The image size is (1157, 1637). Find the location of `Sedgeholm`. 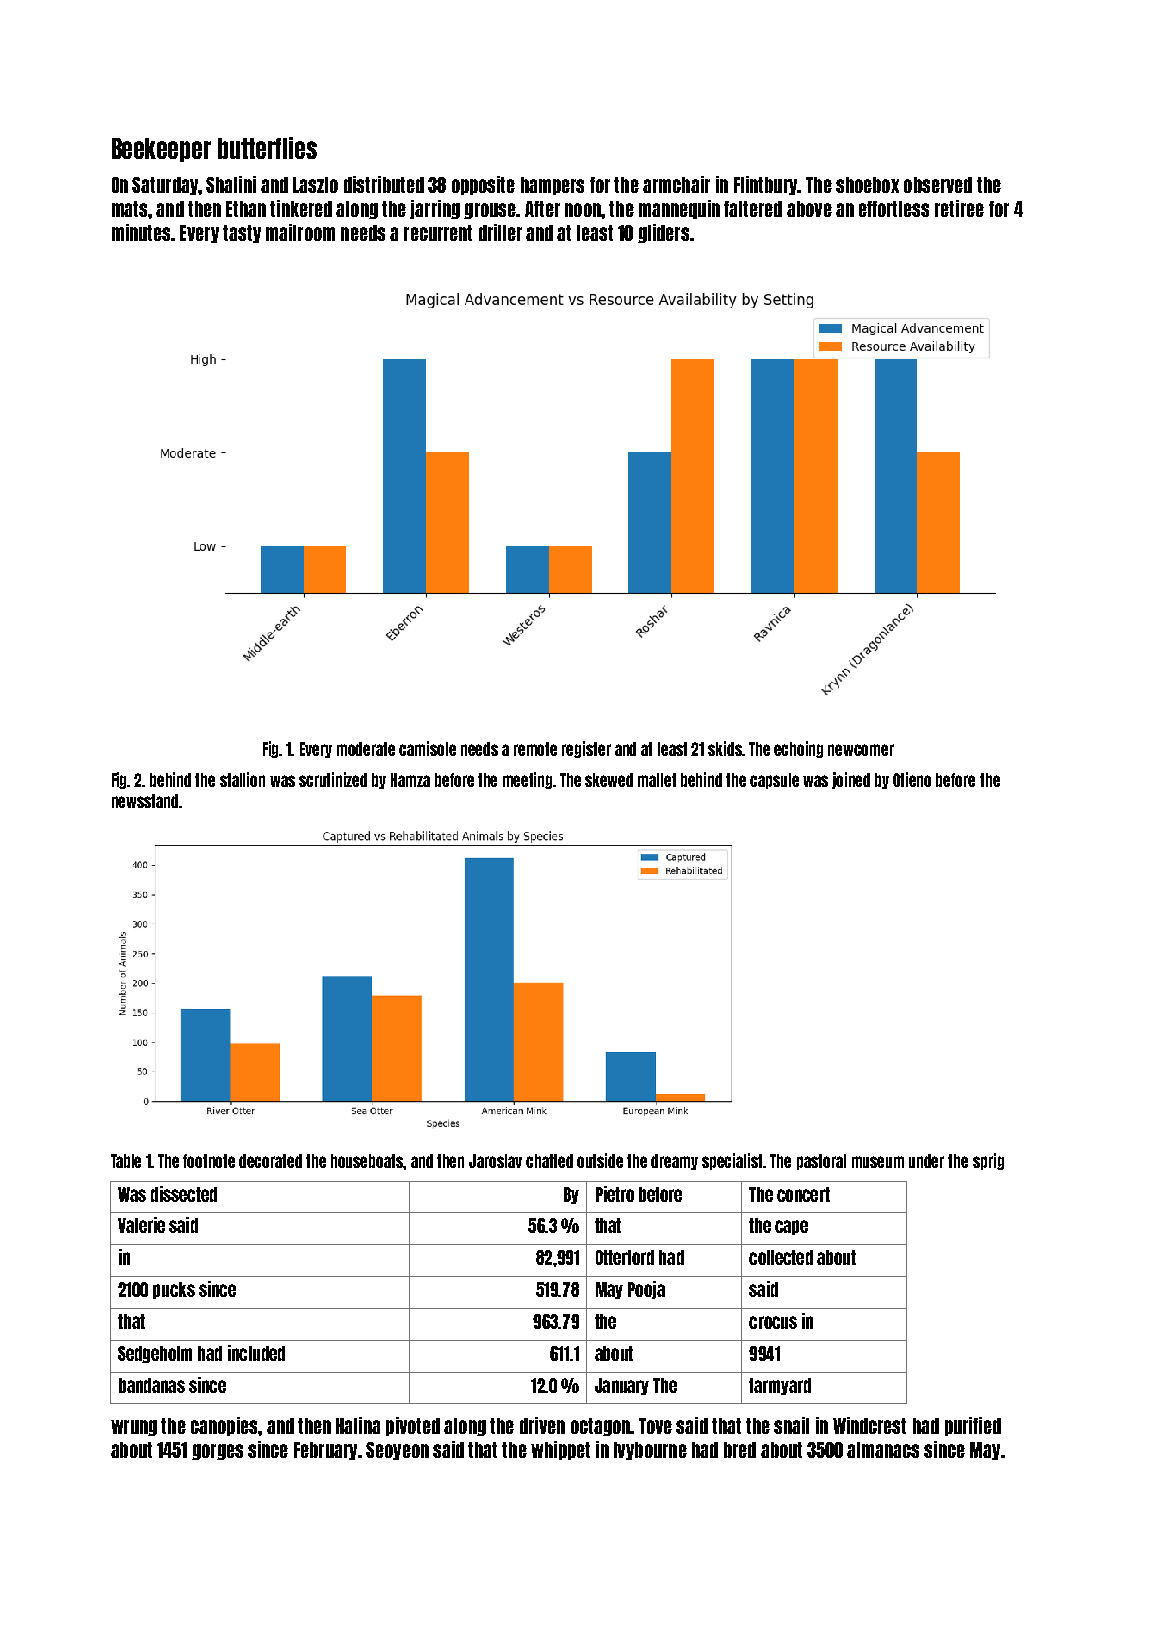

Sedgeholm is located at coordinates (155, 1354).
